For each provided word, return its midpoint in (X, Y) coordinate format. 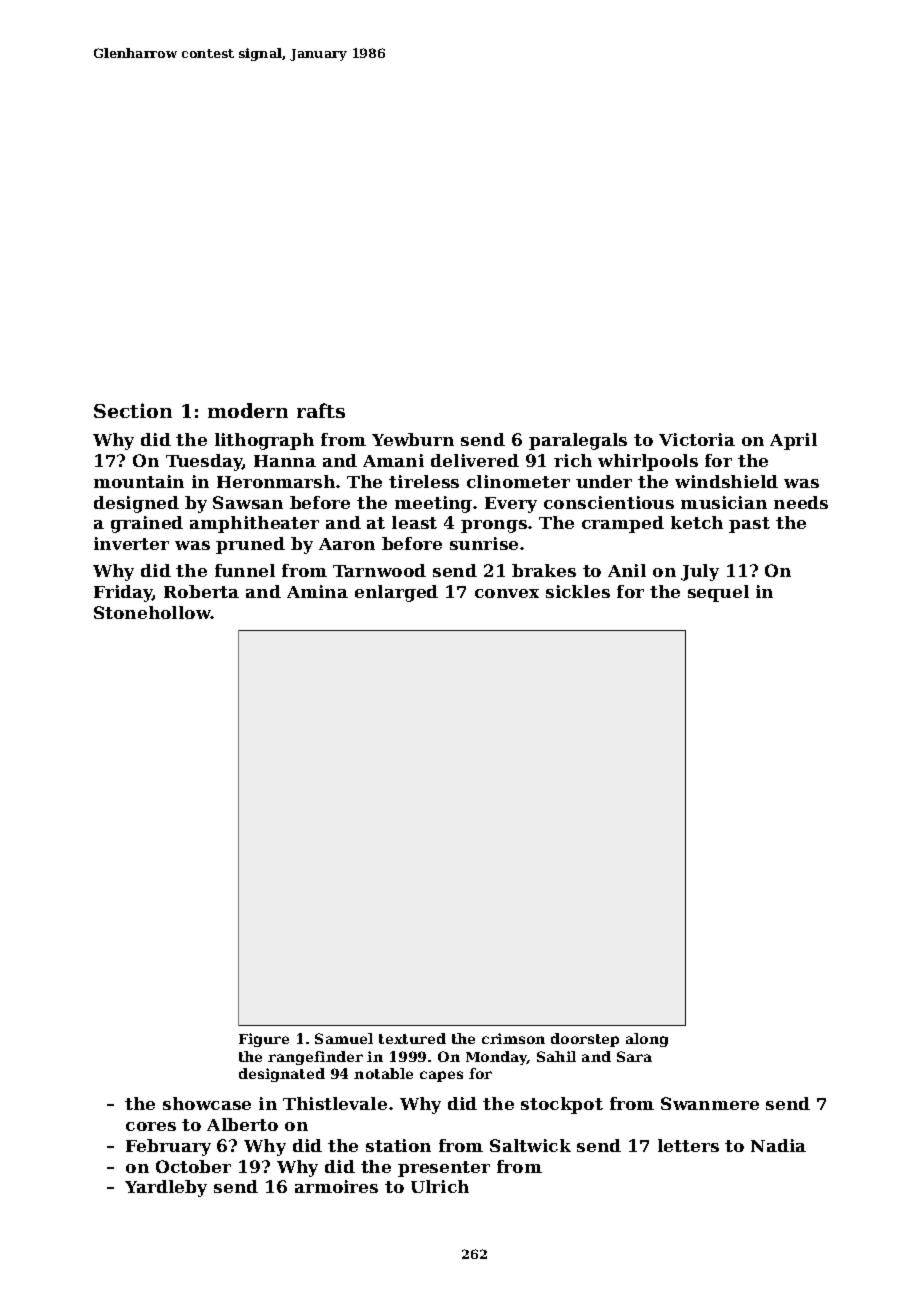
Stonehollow (152, 612)
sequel (718, 593)
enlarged (396, 593)
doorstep (585, 1040)
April (793, 441)
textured (412, 1038)
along (647, 1040)
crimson (513, 1038)
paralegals (578, 441)
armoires (336, 1186)
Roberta (201, 591)
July (700, 572)
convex (507, 593)
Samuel (344, 1038)
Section (133, 410)
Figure (264, 1040)
